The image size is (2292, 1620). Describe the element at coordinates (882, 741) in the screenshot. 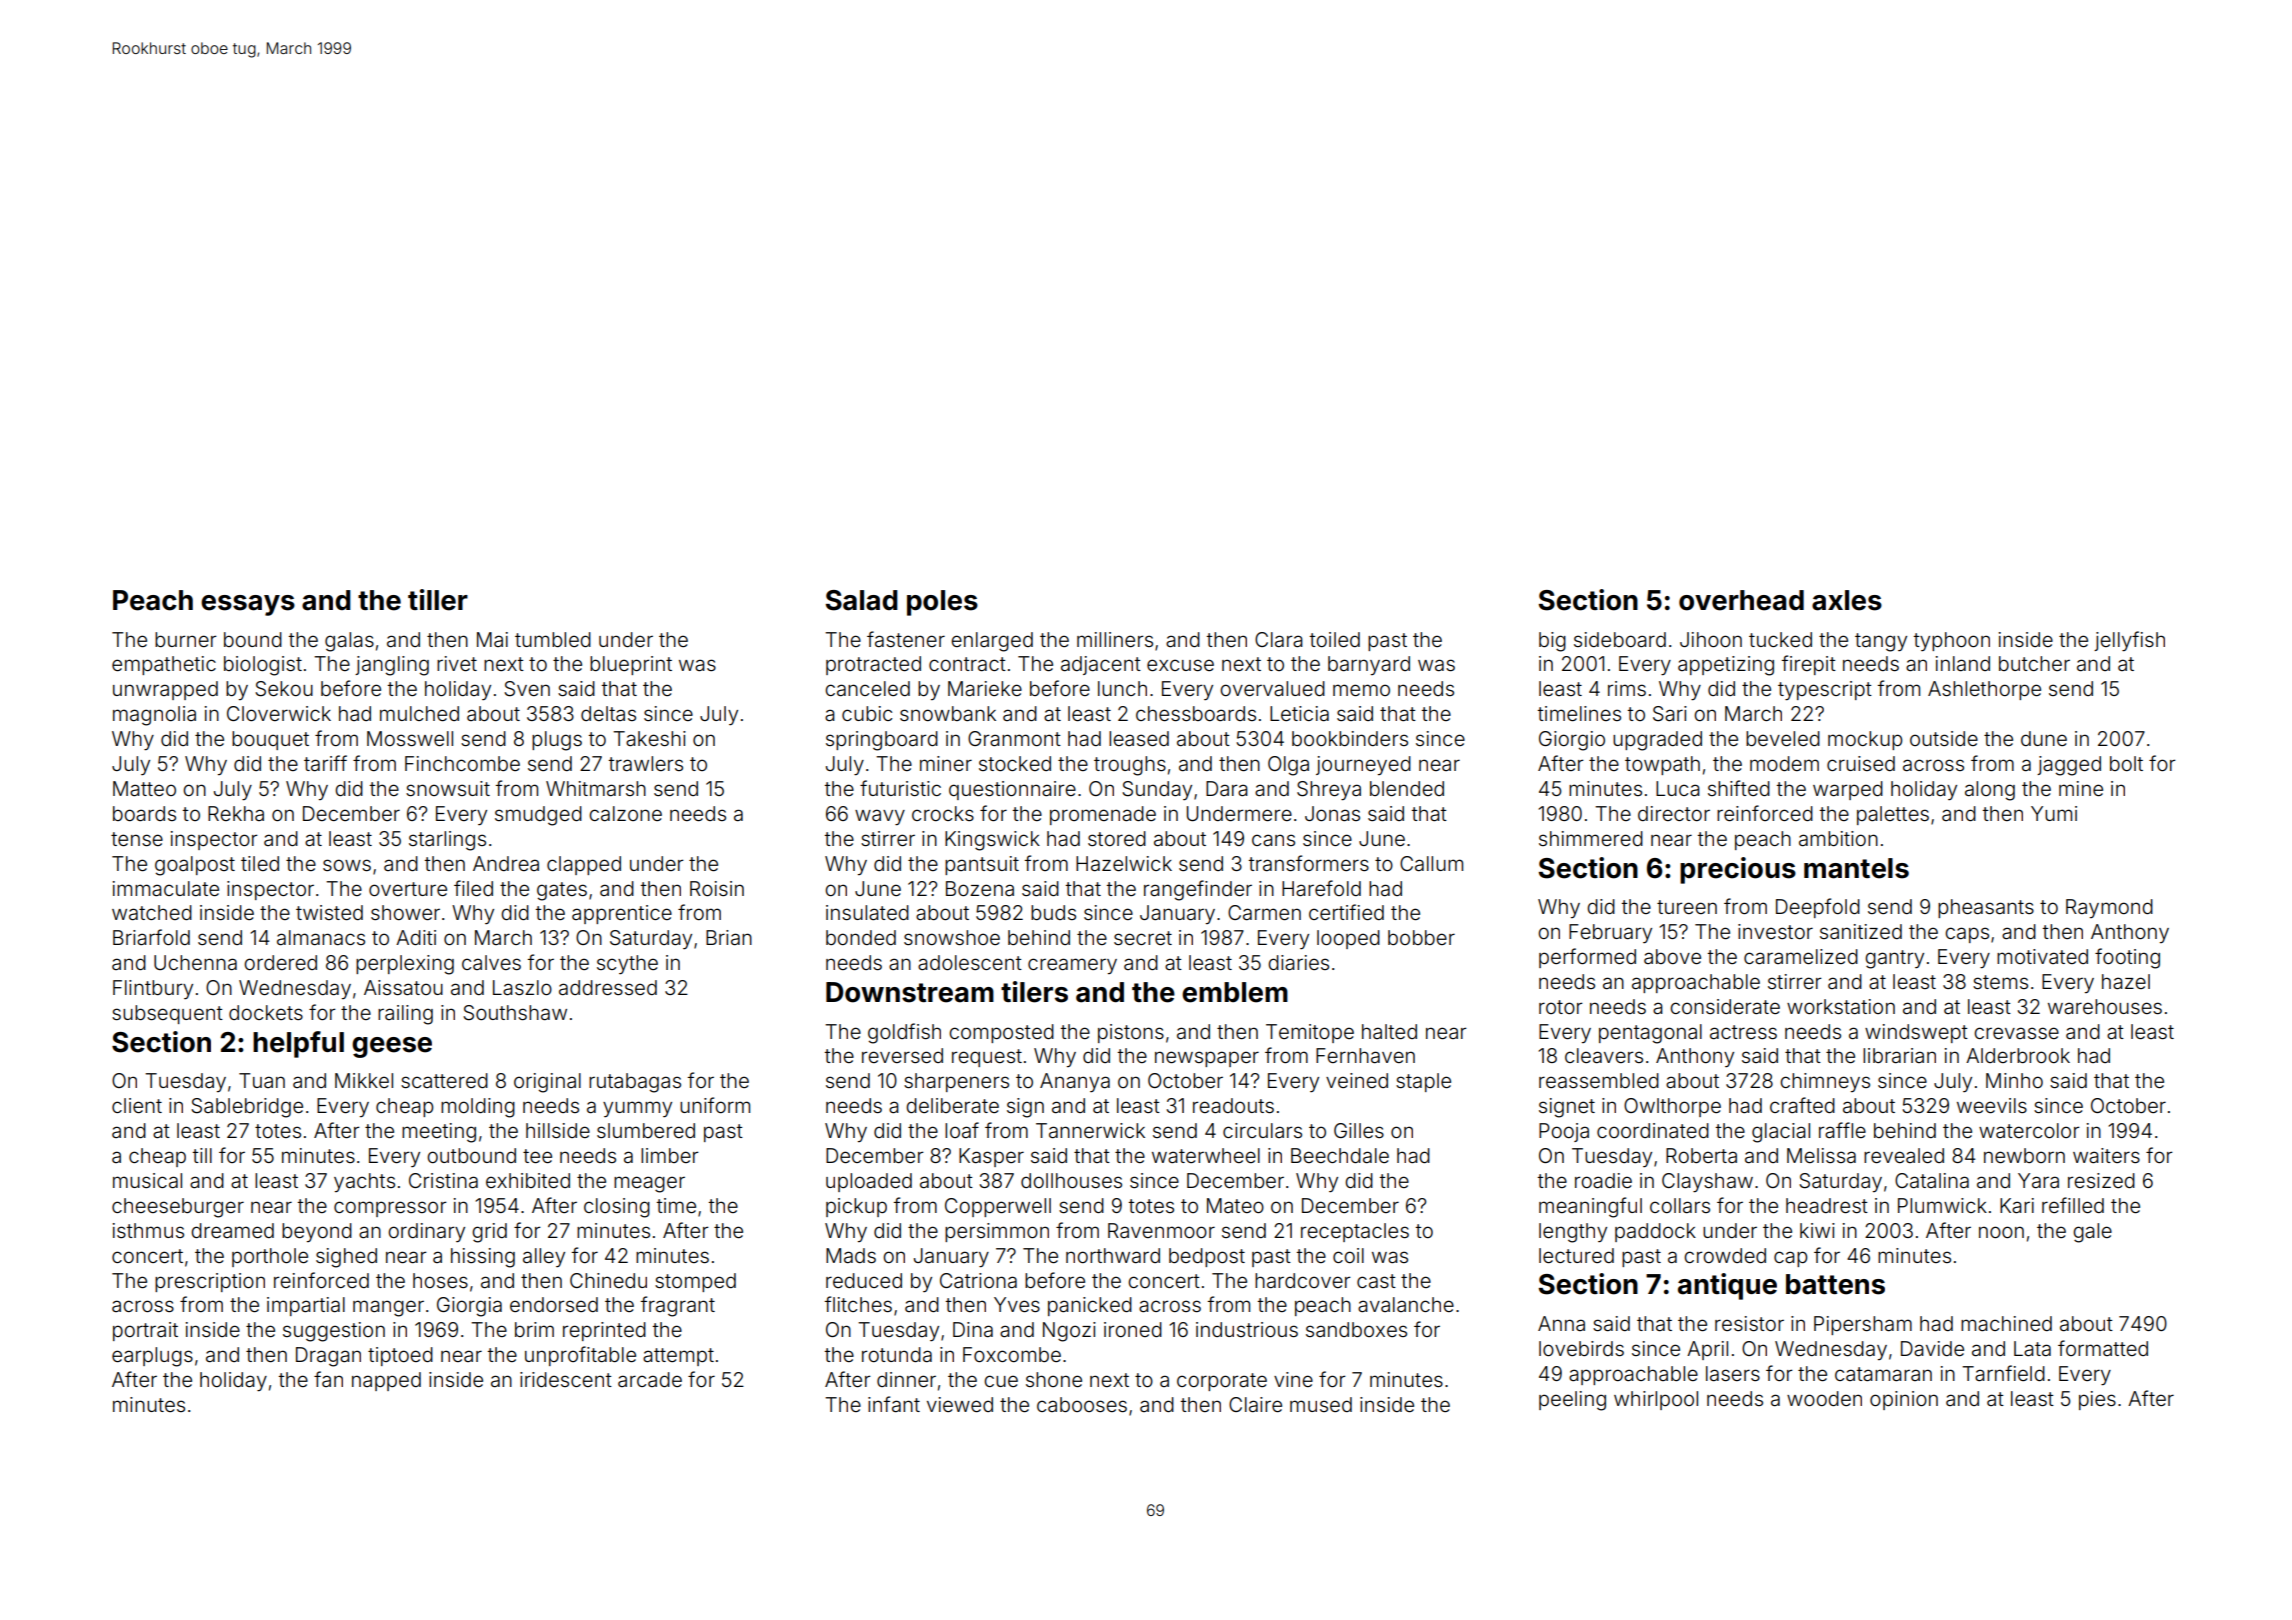

I see `springboard` at that location.
